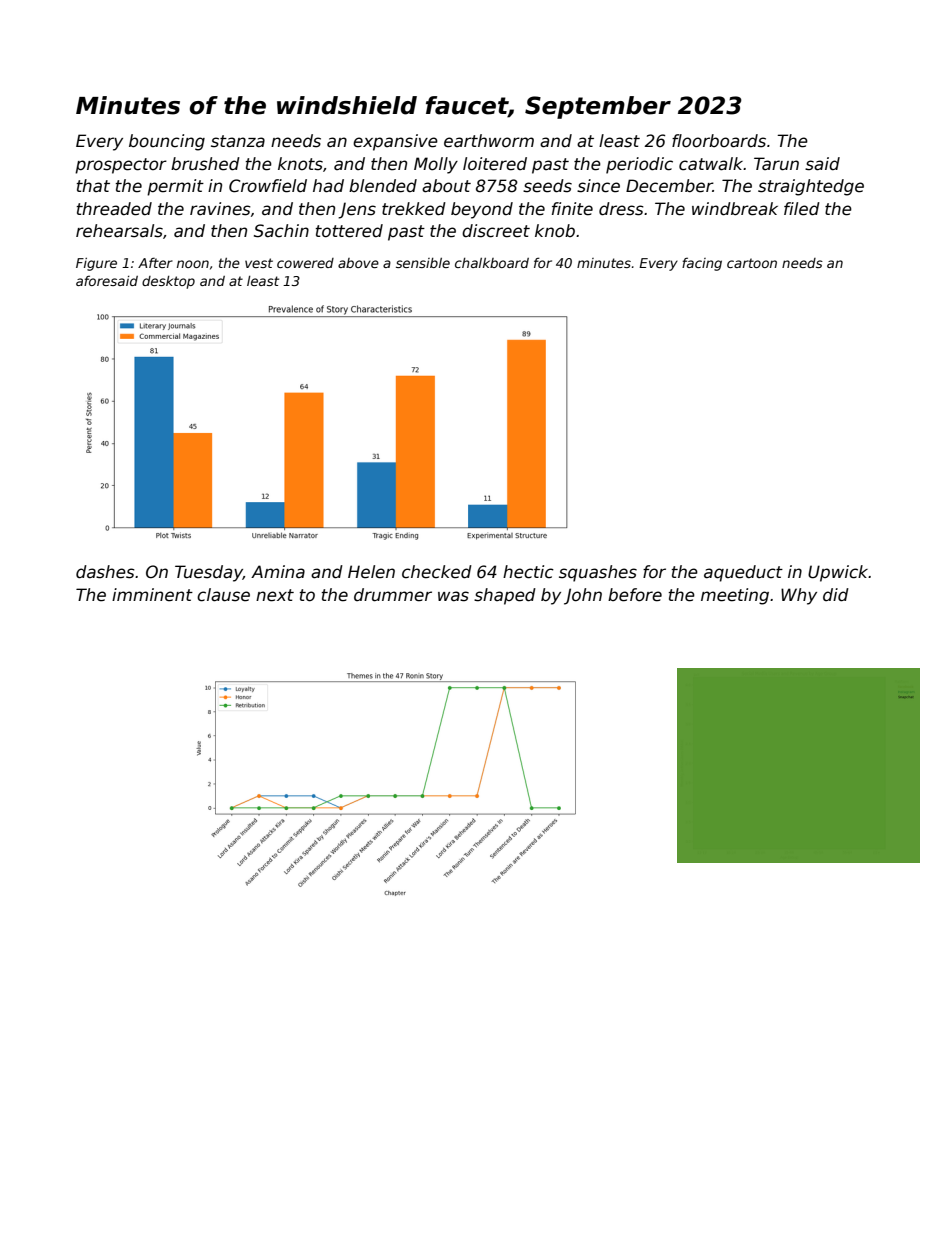 This page has height=1233, width=952. What do you see at coordinates (598, 573) in the page?
I see `squashes` at bounding box center [598, 573].
